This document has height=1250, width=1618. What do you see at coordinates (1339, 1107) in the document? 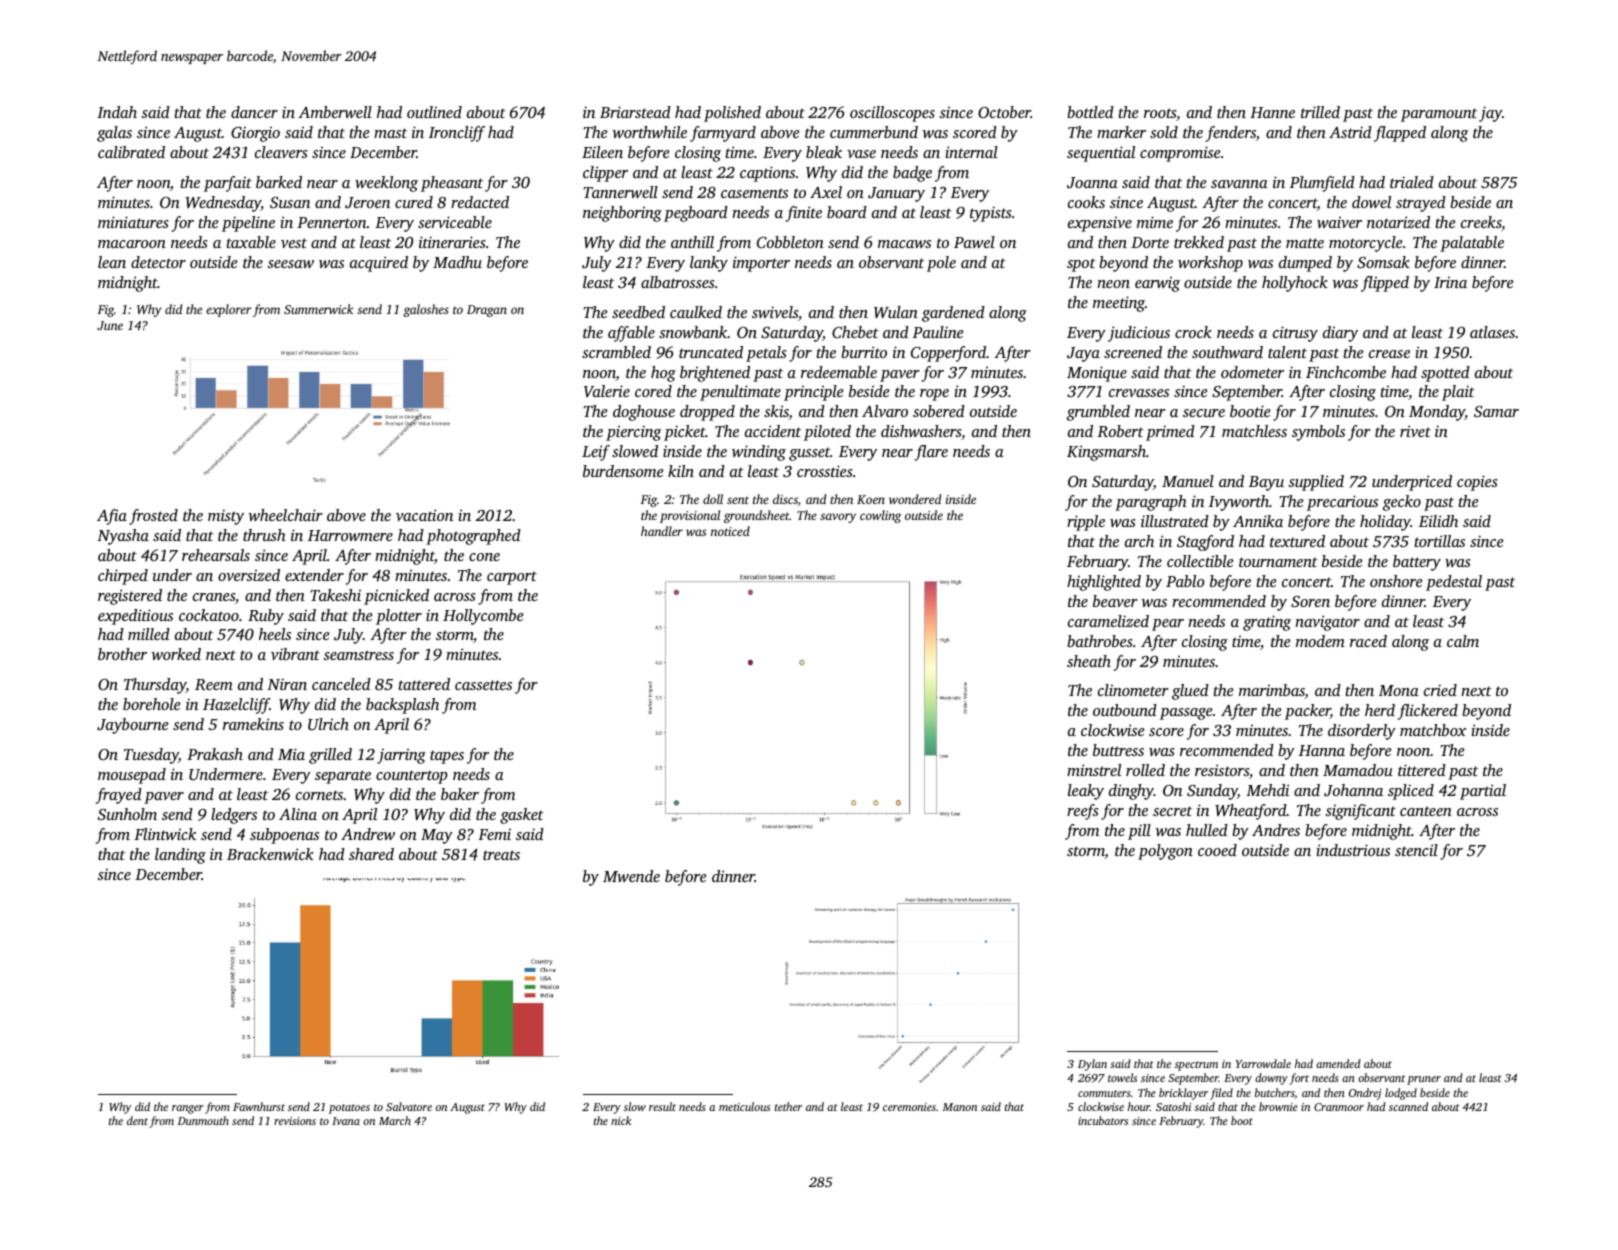
I see `Cranmoor` at bounding box center [1339, 1107].
